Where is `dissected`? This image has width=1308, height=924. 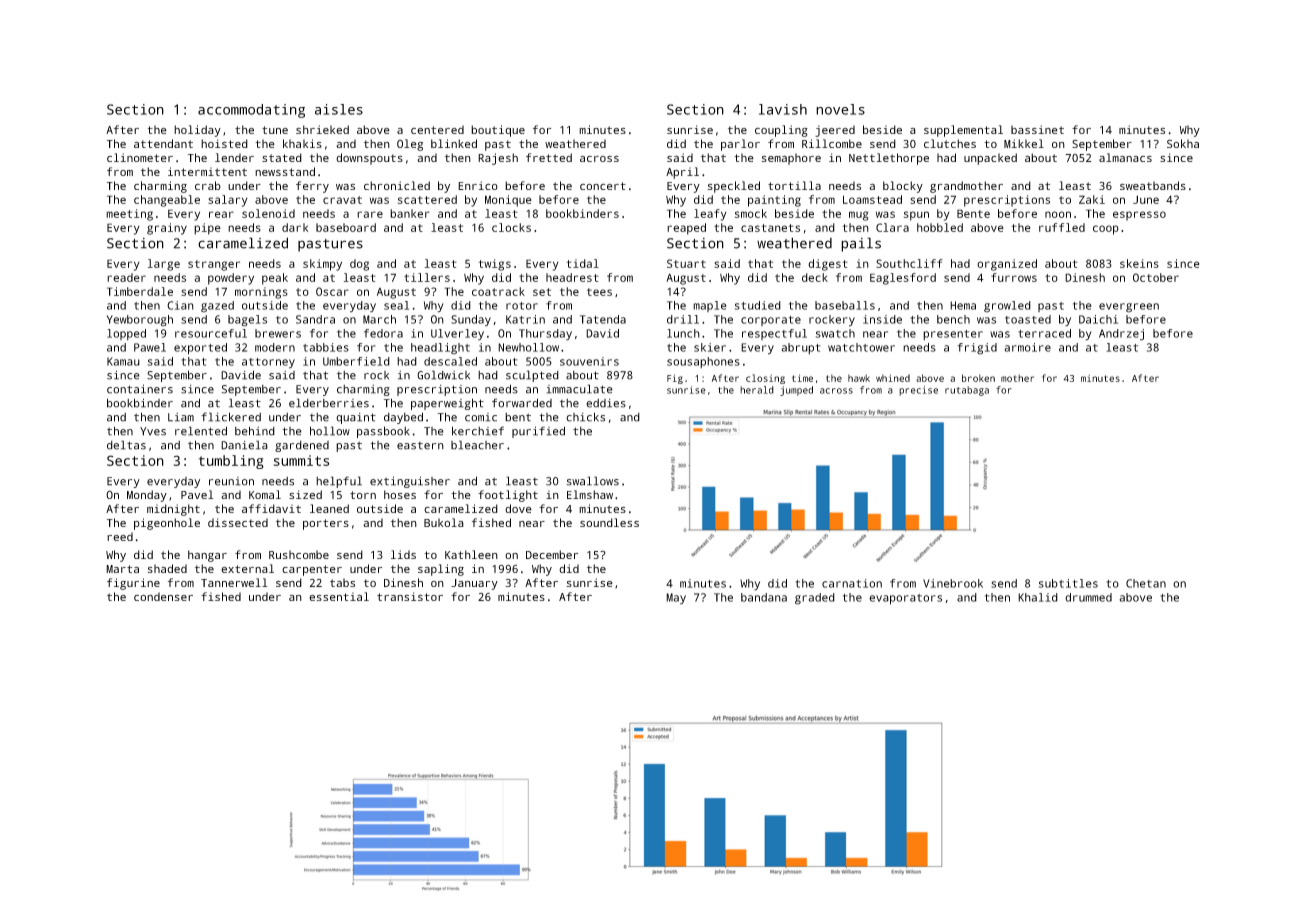 dissected is located at coordinates (238, 522).
